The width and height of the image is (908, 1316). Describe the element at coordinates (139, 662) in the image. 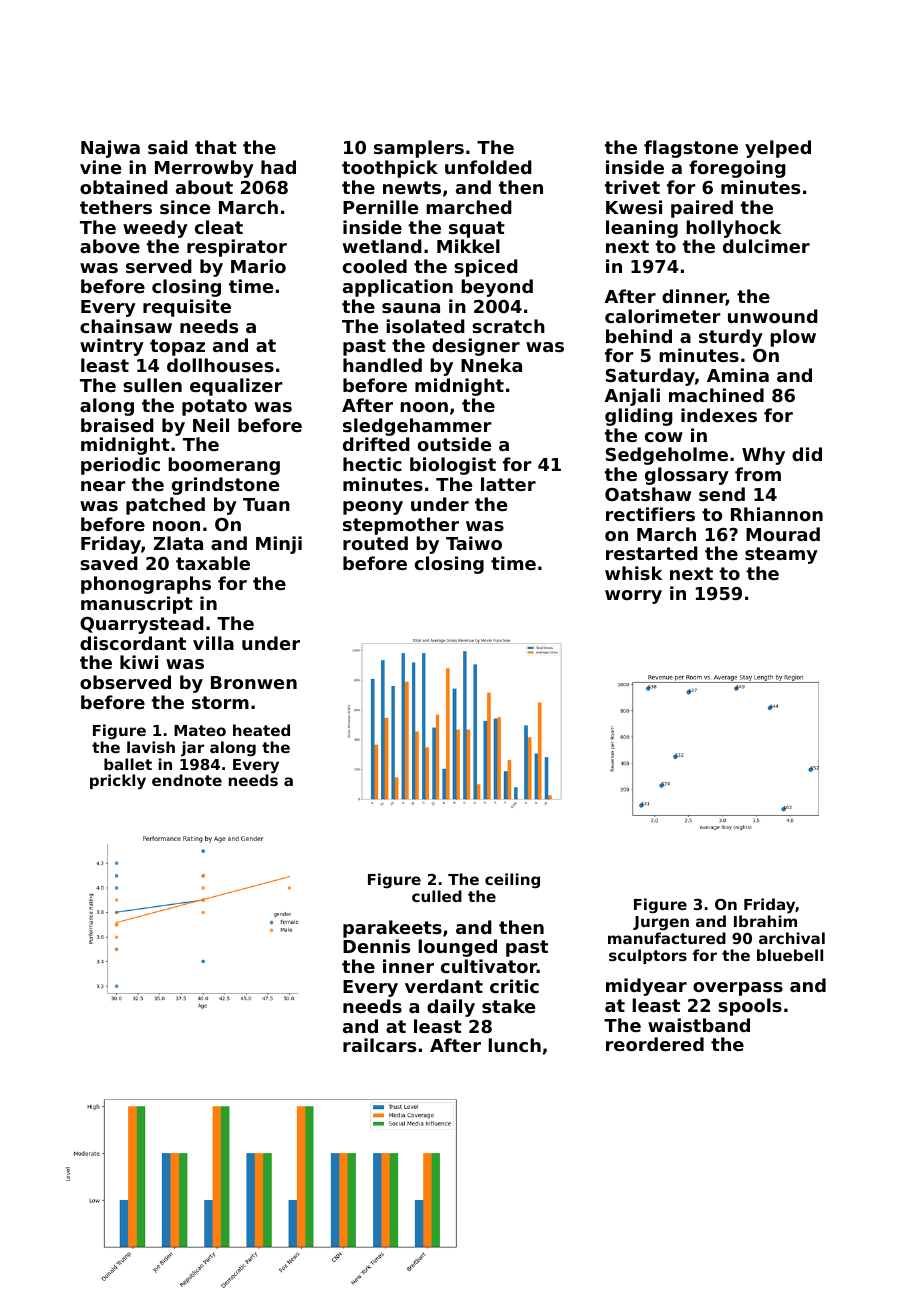

I see `kiwi` at that location.
